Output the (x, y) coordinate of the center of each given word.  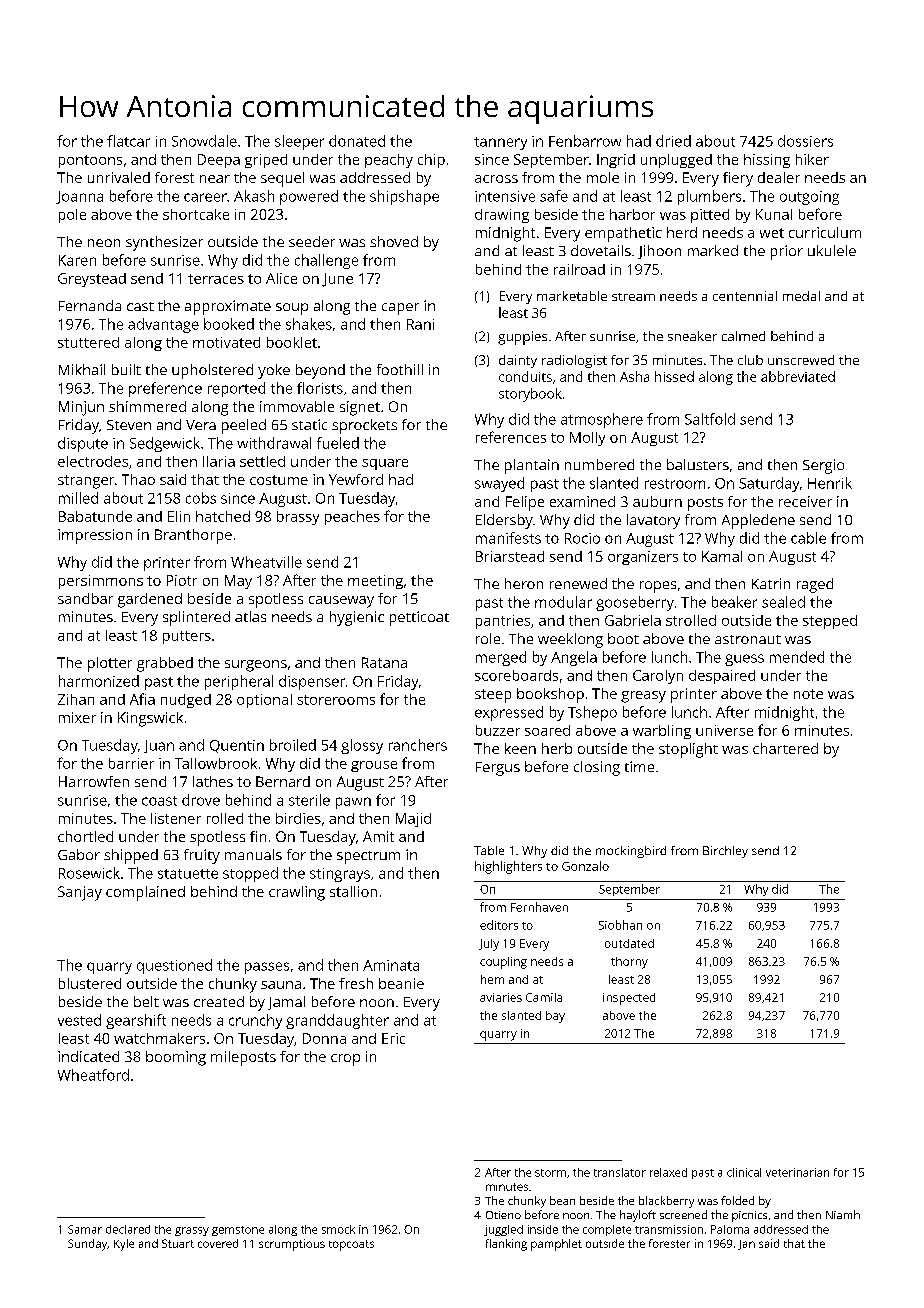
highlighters (508, 867)
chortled (85, 836)
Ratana (384, 662)
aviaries (501, 997)
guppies (522, 338)
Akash (254, 196)
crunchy (255, 1021)
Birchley (725, 852)
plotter (110, 664)
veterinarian (797, 1172)
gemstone (238, 1231)
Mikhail (82, 369)
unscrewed (801, 360)
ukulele (832, 250)
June (337, 280)
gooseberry (635, 603)
